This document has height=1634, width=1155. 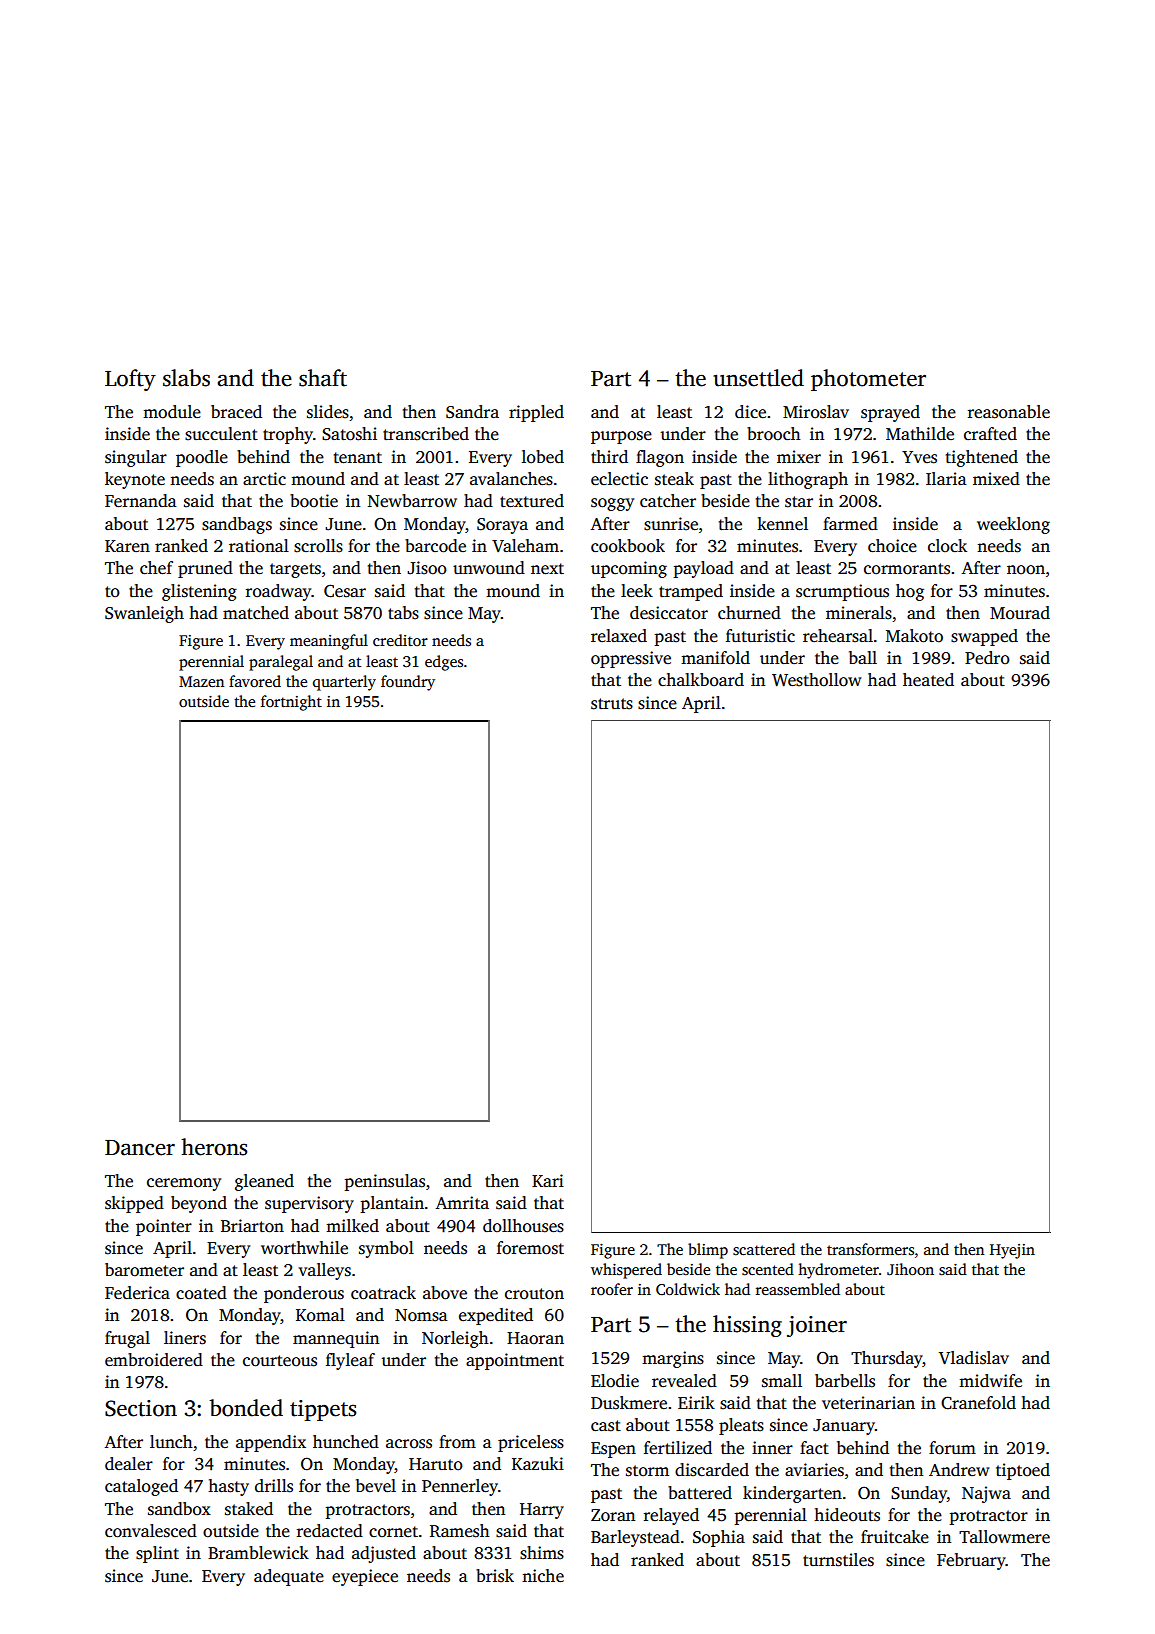 What do you see at coordinates (971, 1561) in the document?
I see `February` at bounding box center [971, 1561].
